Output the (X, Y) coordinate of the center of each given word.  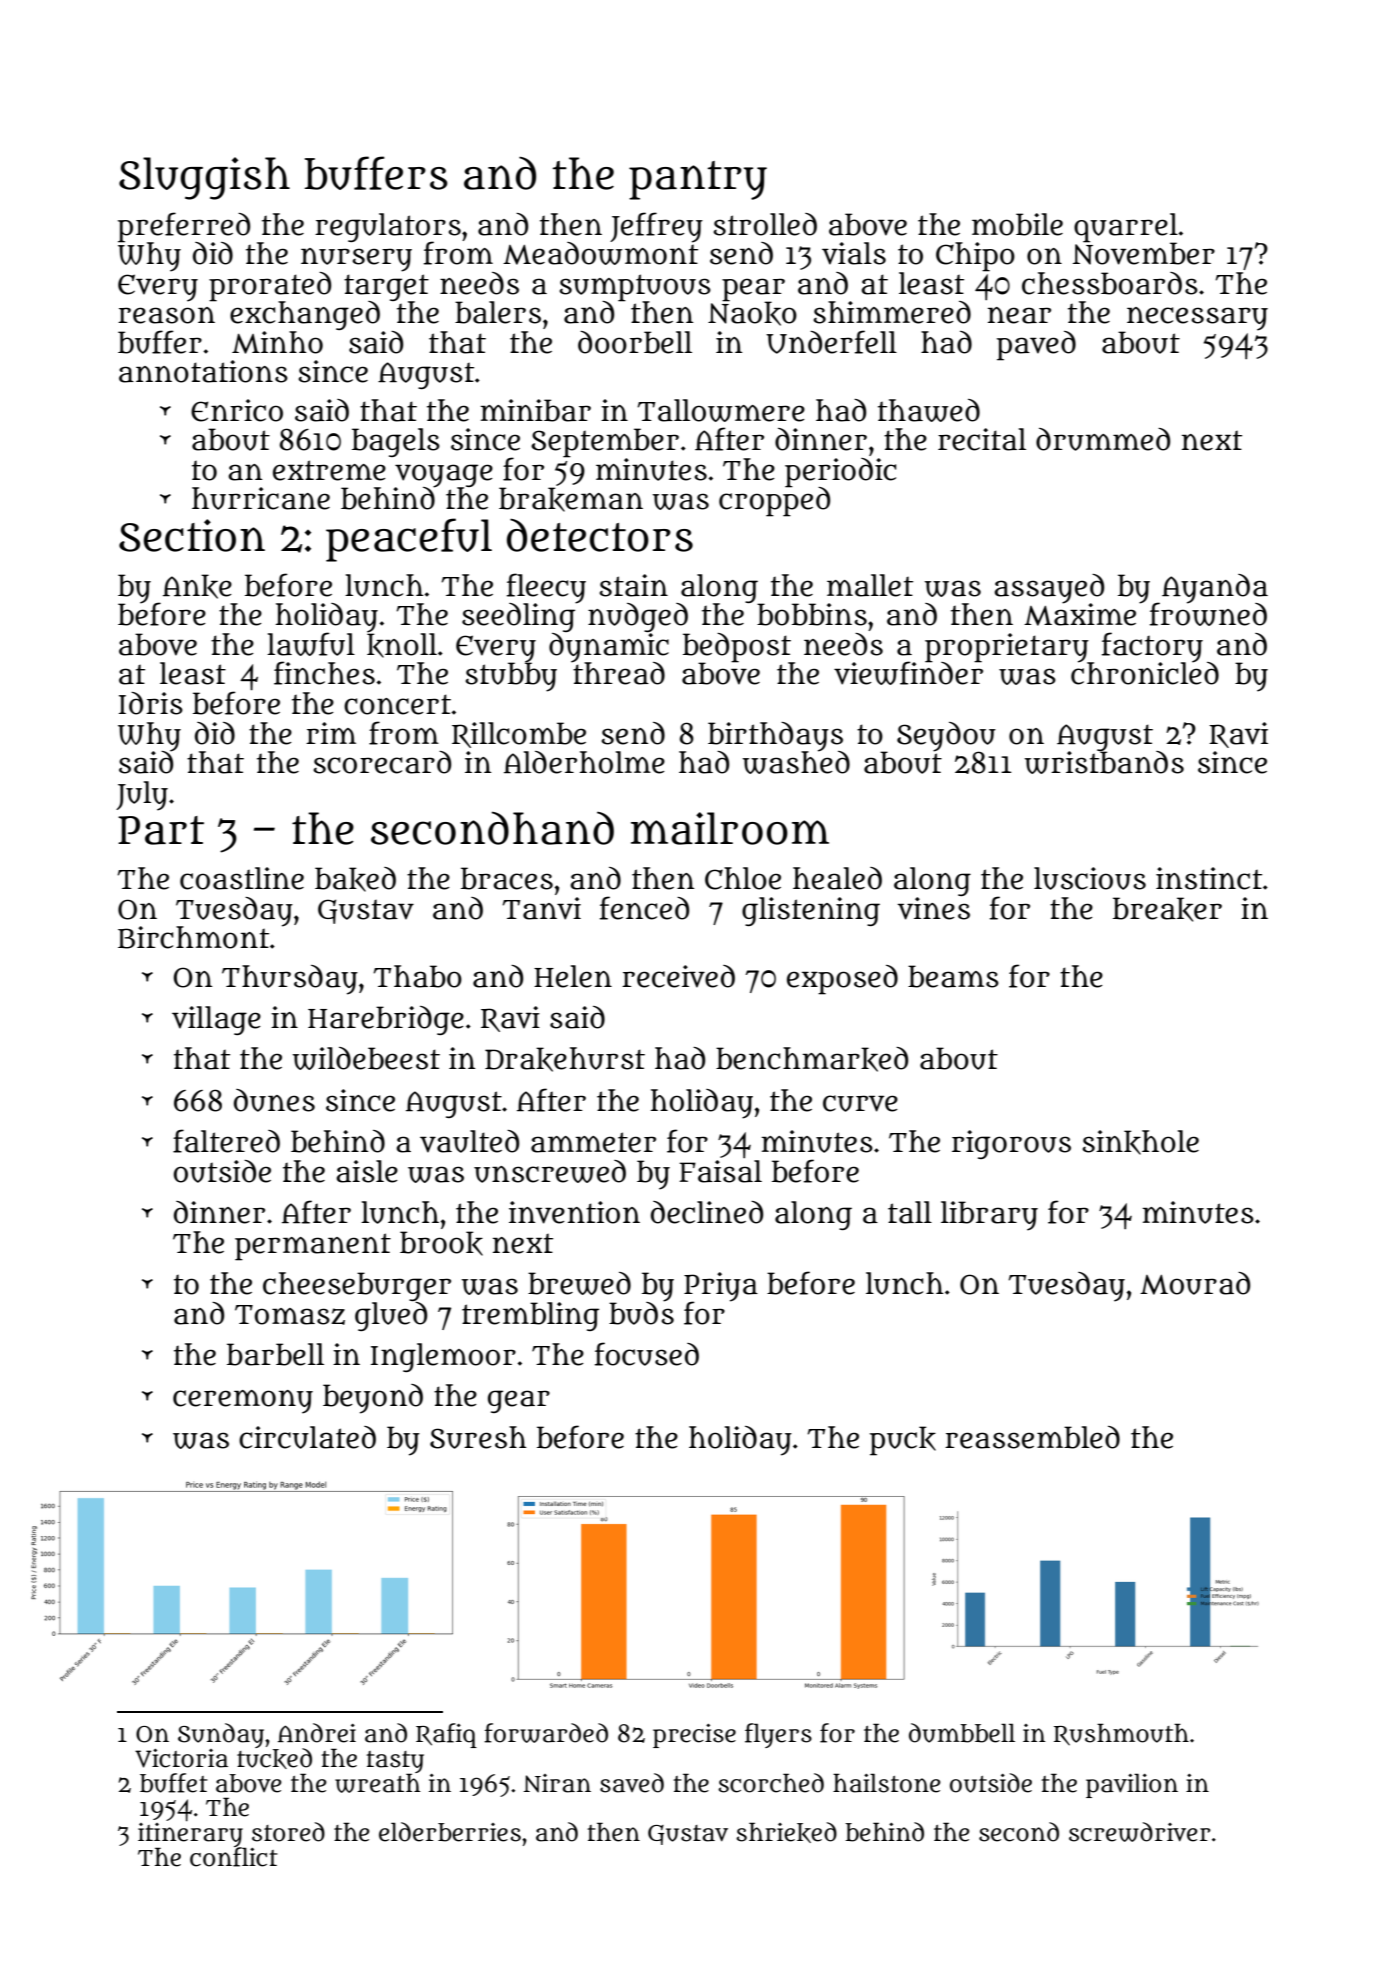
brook (441, 1243)
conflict (233, 1857)
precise (694, 1736)
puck (903, 1441)
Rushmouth (1121, 1734)
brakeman (571, 499)
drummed (1103, 439)
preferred (184, 227)
